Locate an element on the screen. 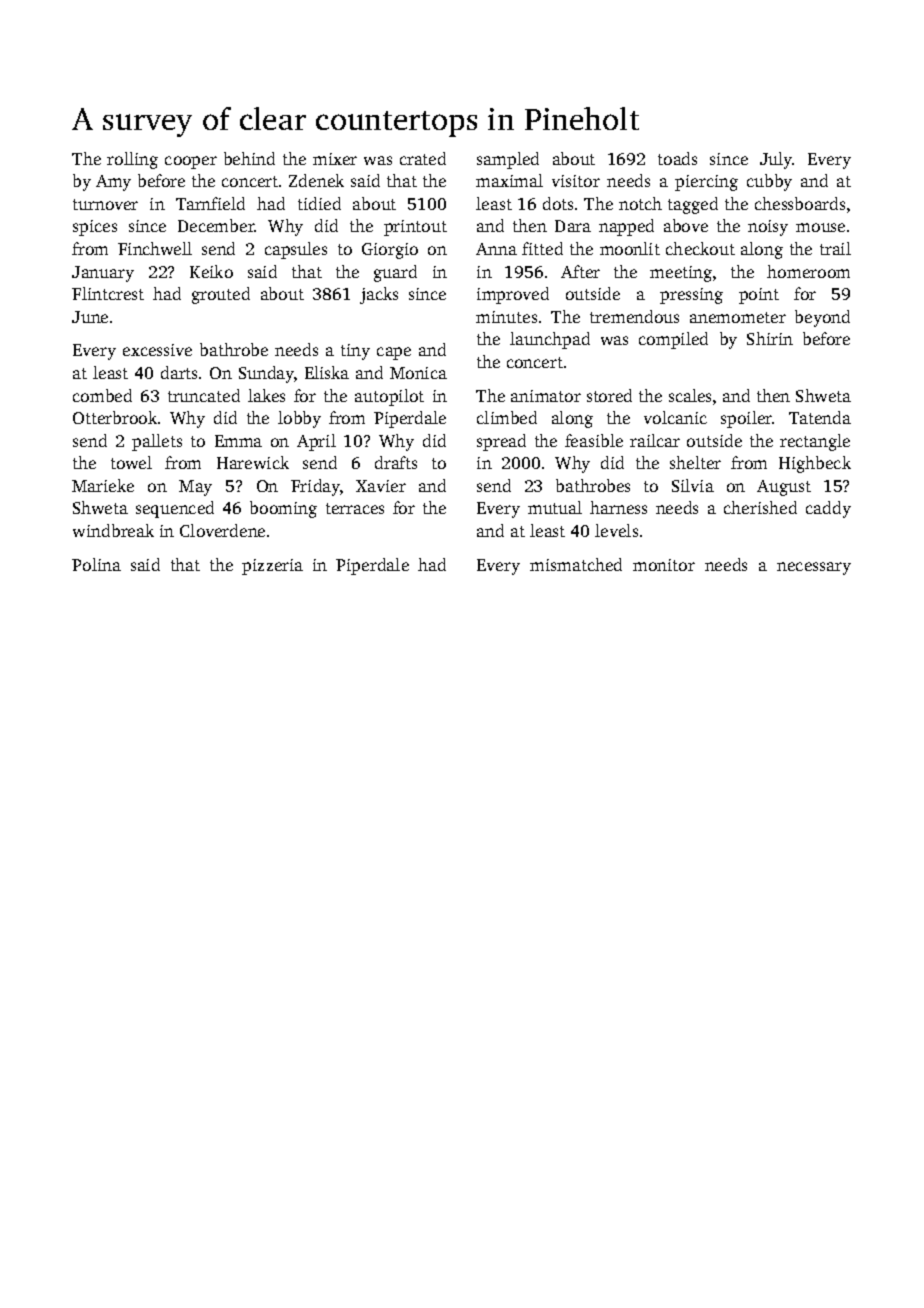 This screenshot has height=1308, width=924. cubby is located at coordinates (769, 182).
